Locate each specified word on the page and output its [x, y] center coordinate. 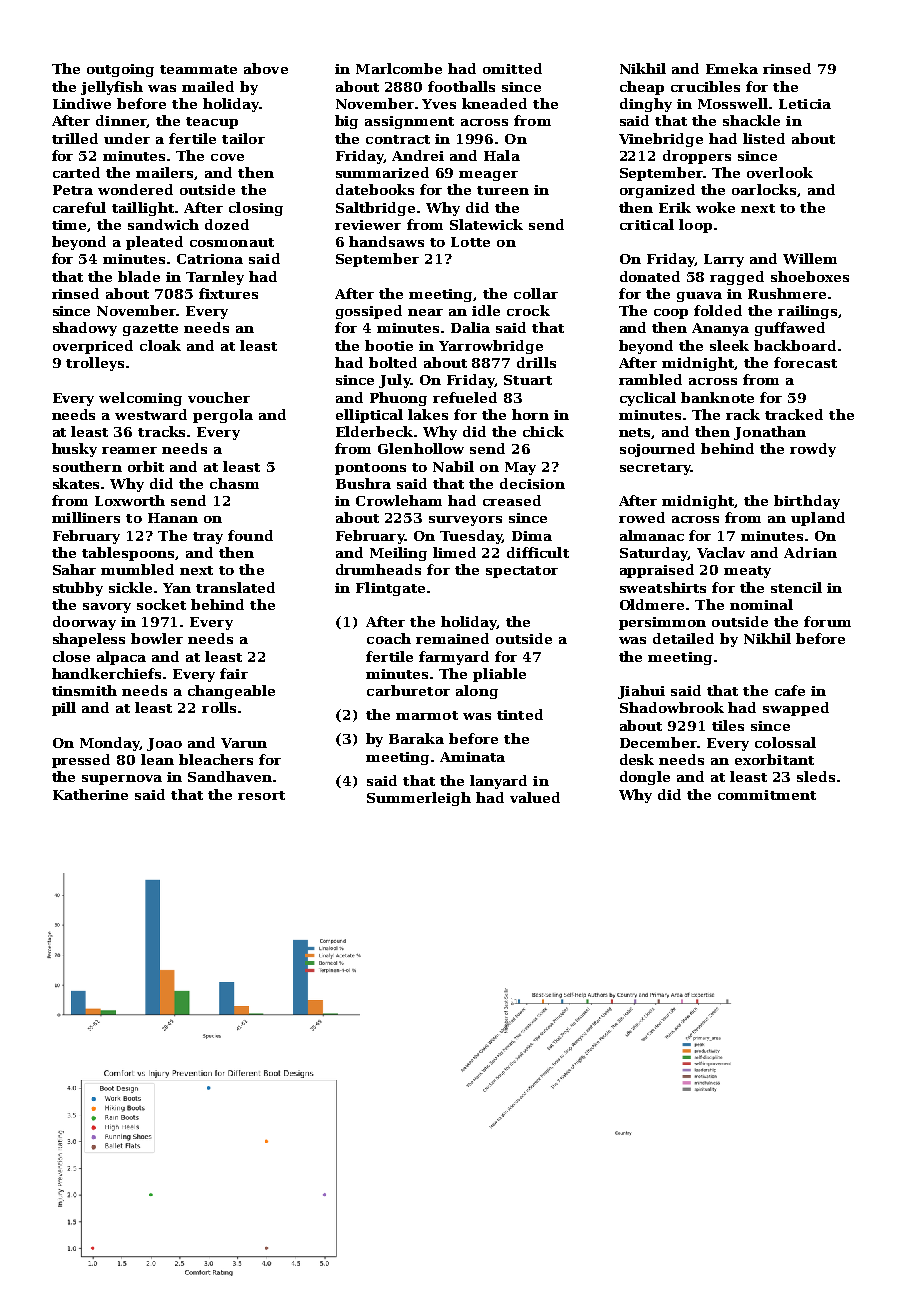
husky [74, 450]
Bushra [363, 483]
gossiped [369, 312]
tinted [520, 714]
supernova [122, 780]
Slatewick [486, 224]
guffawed [790, 329]
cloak [160, 345]
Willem [810, 258]
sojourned [657, 450]
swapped [796, 709]
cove [227, 157]
